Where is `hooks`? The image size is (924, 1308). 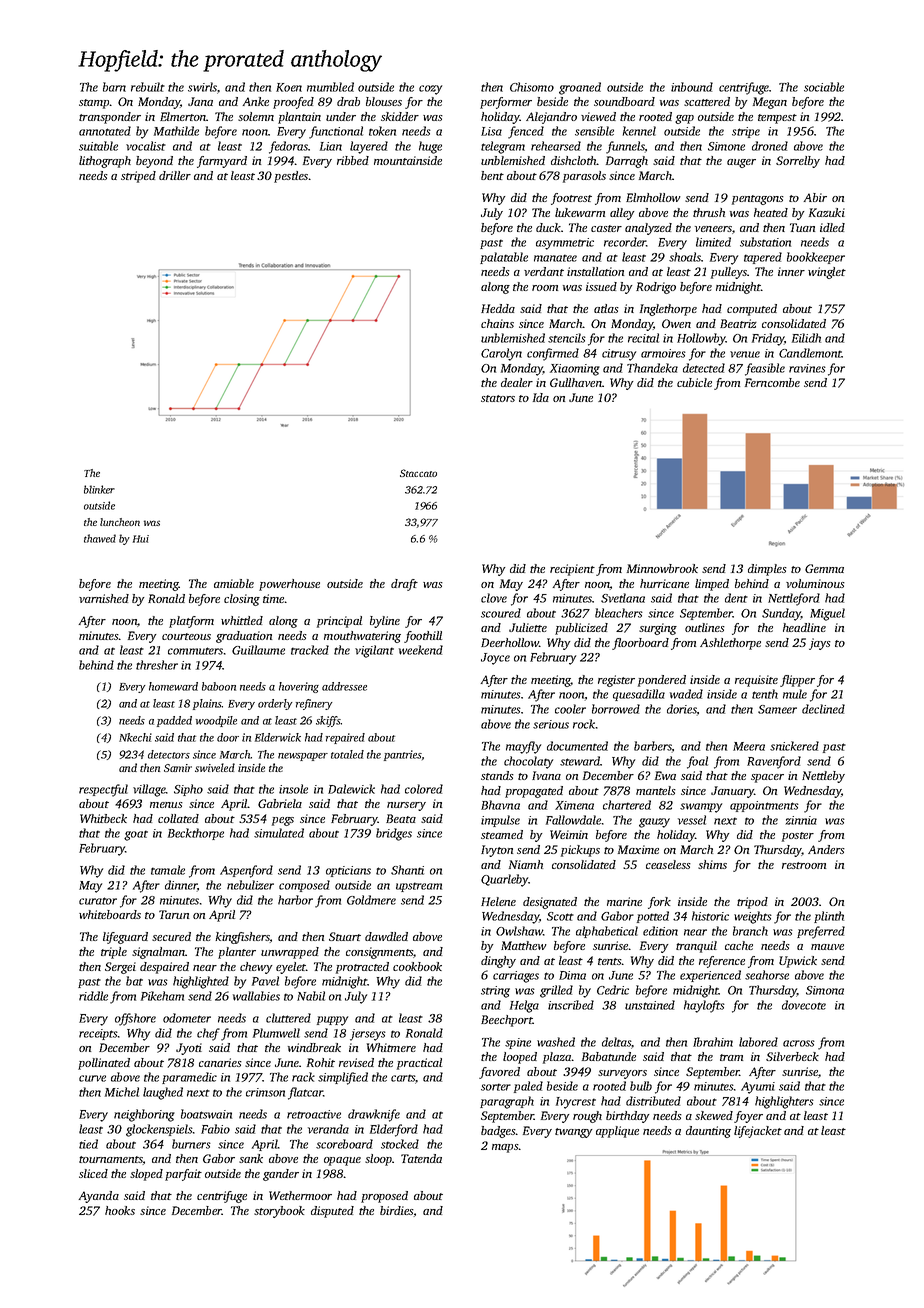 hooks is located at coordinates (120, 1210).
